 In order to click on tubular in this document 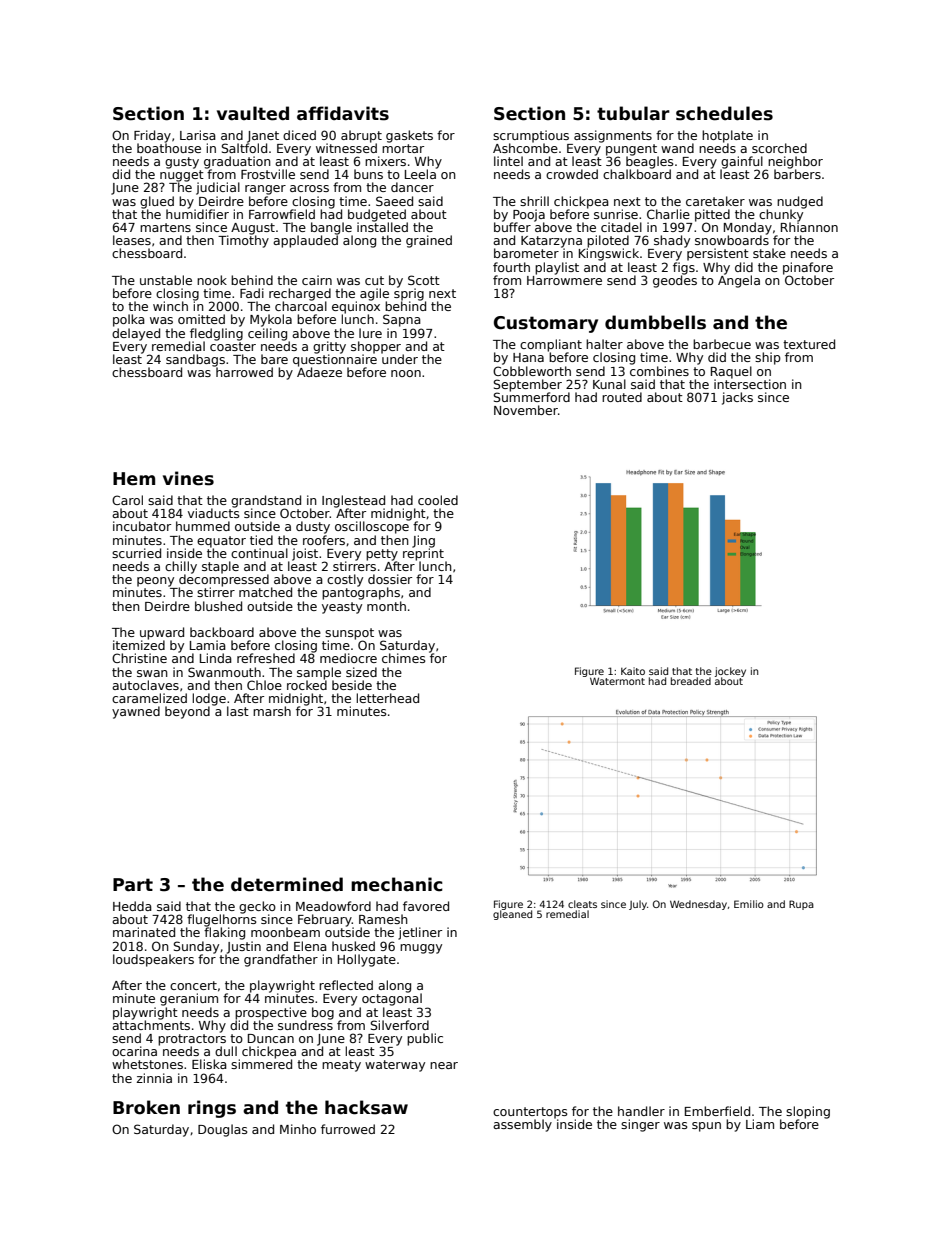, I will do `click(633, 113)`.
